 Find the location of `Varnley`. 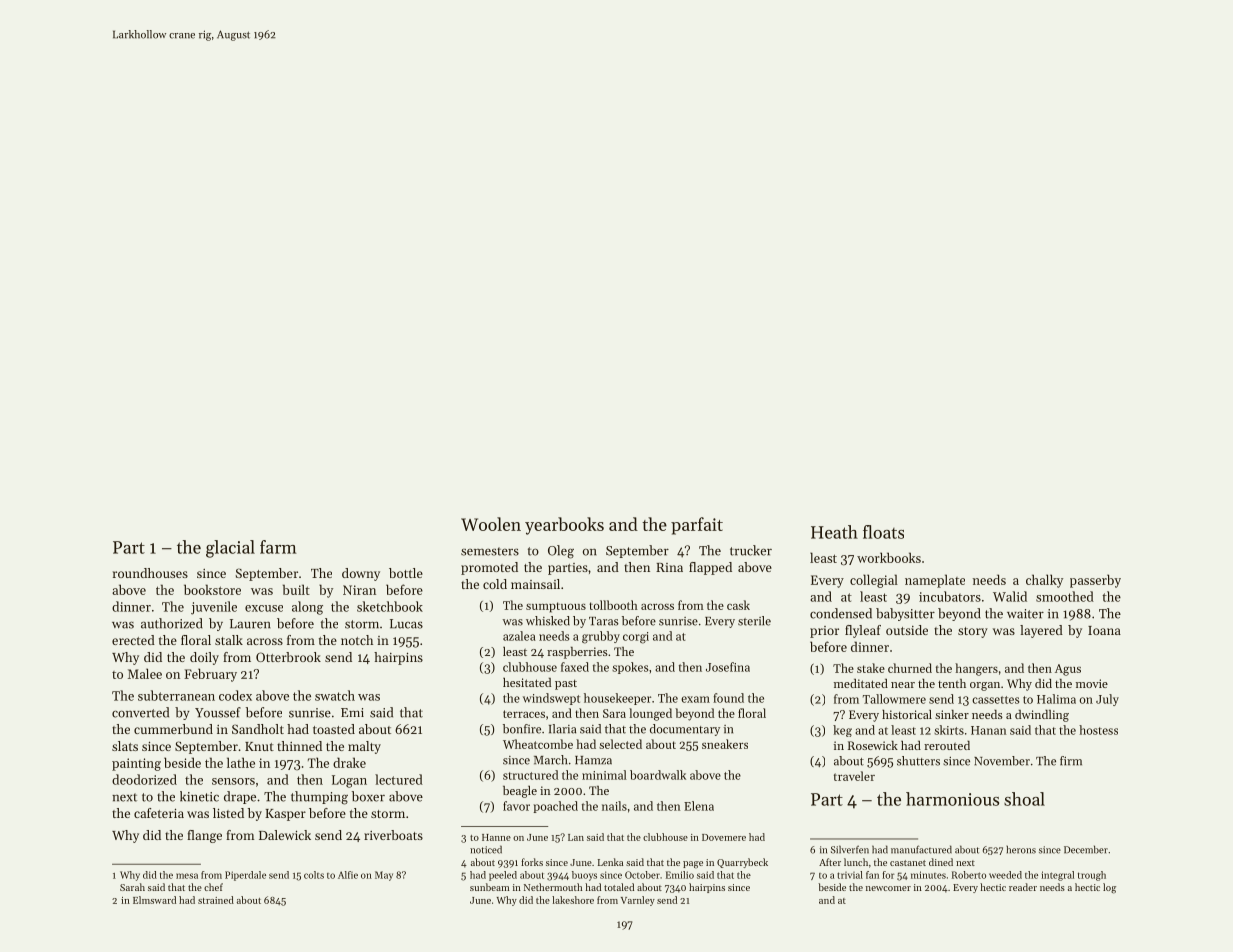

Varnley is located at coordinates (638, 901).
